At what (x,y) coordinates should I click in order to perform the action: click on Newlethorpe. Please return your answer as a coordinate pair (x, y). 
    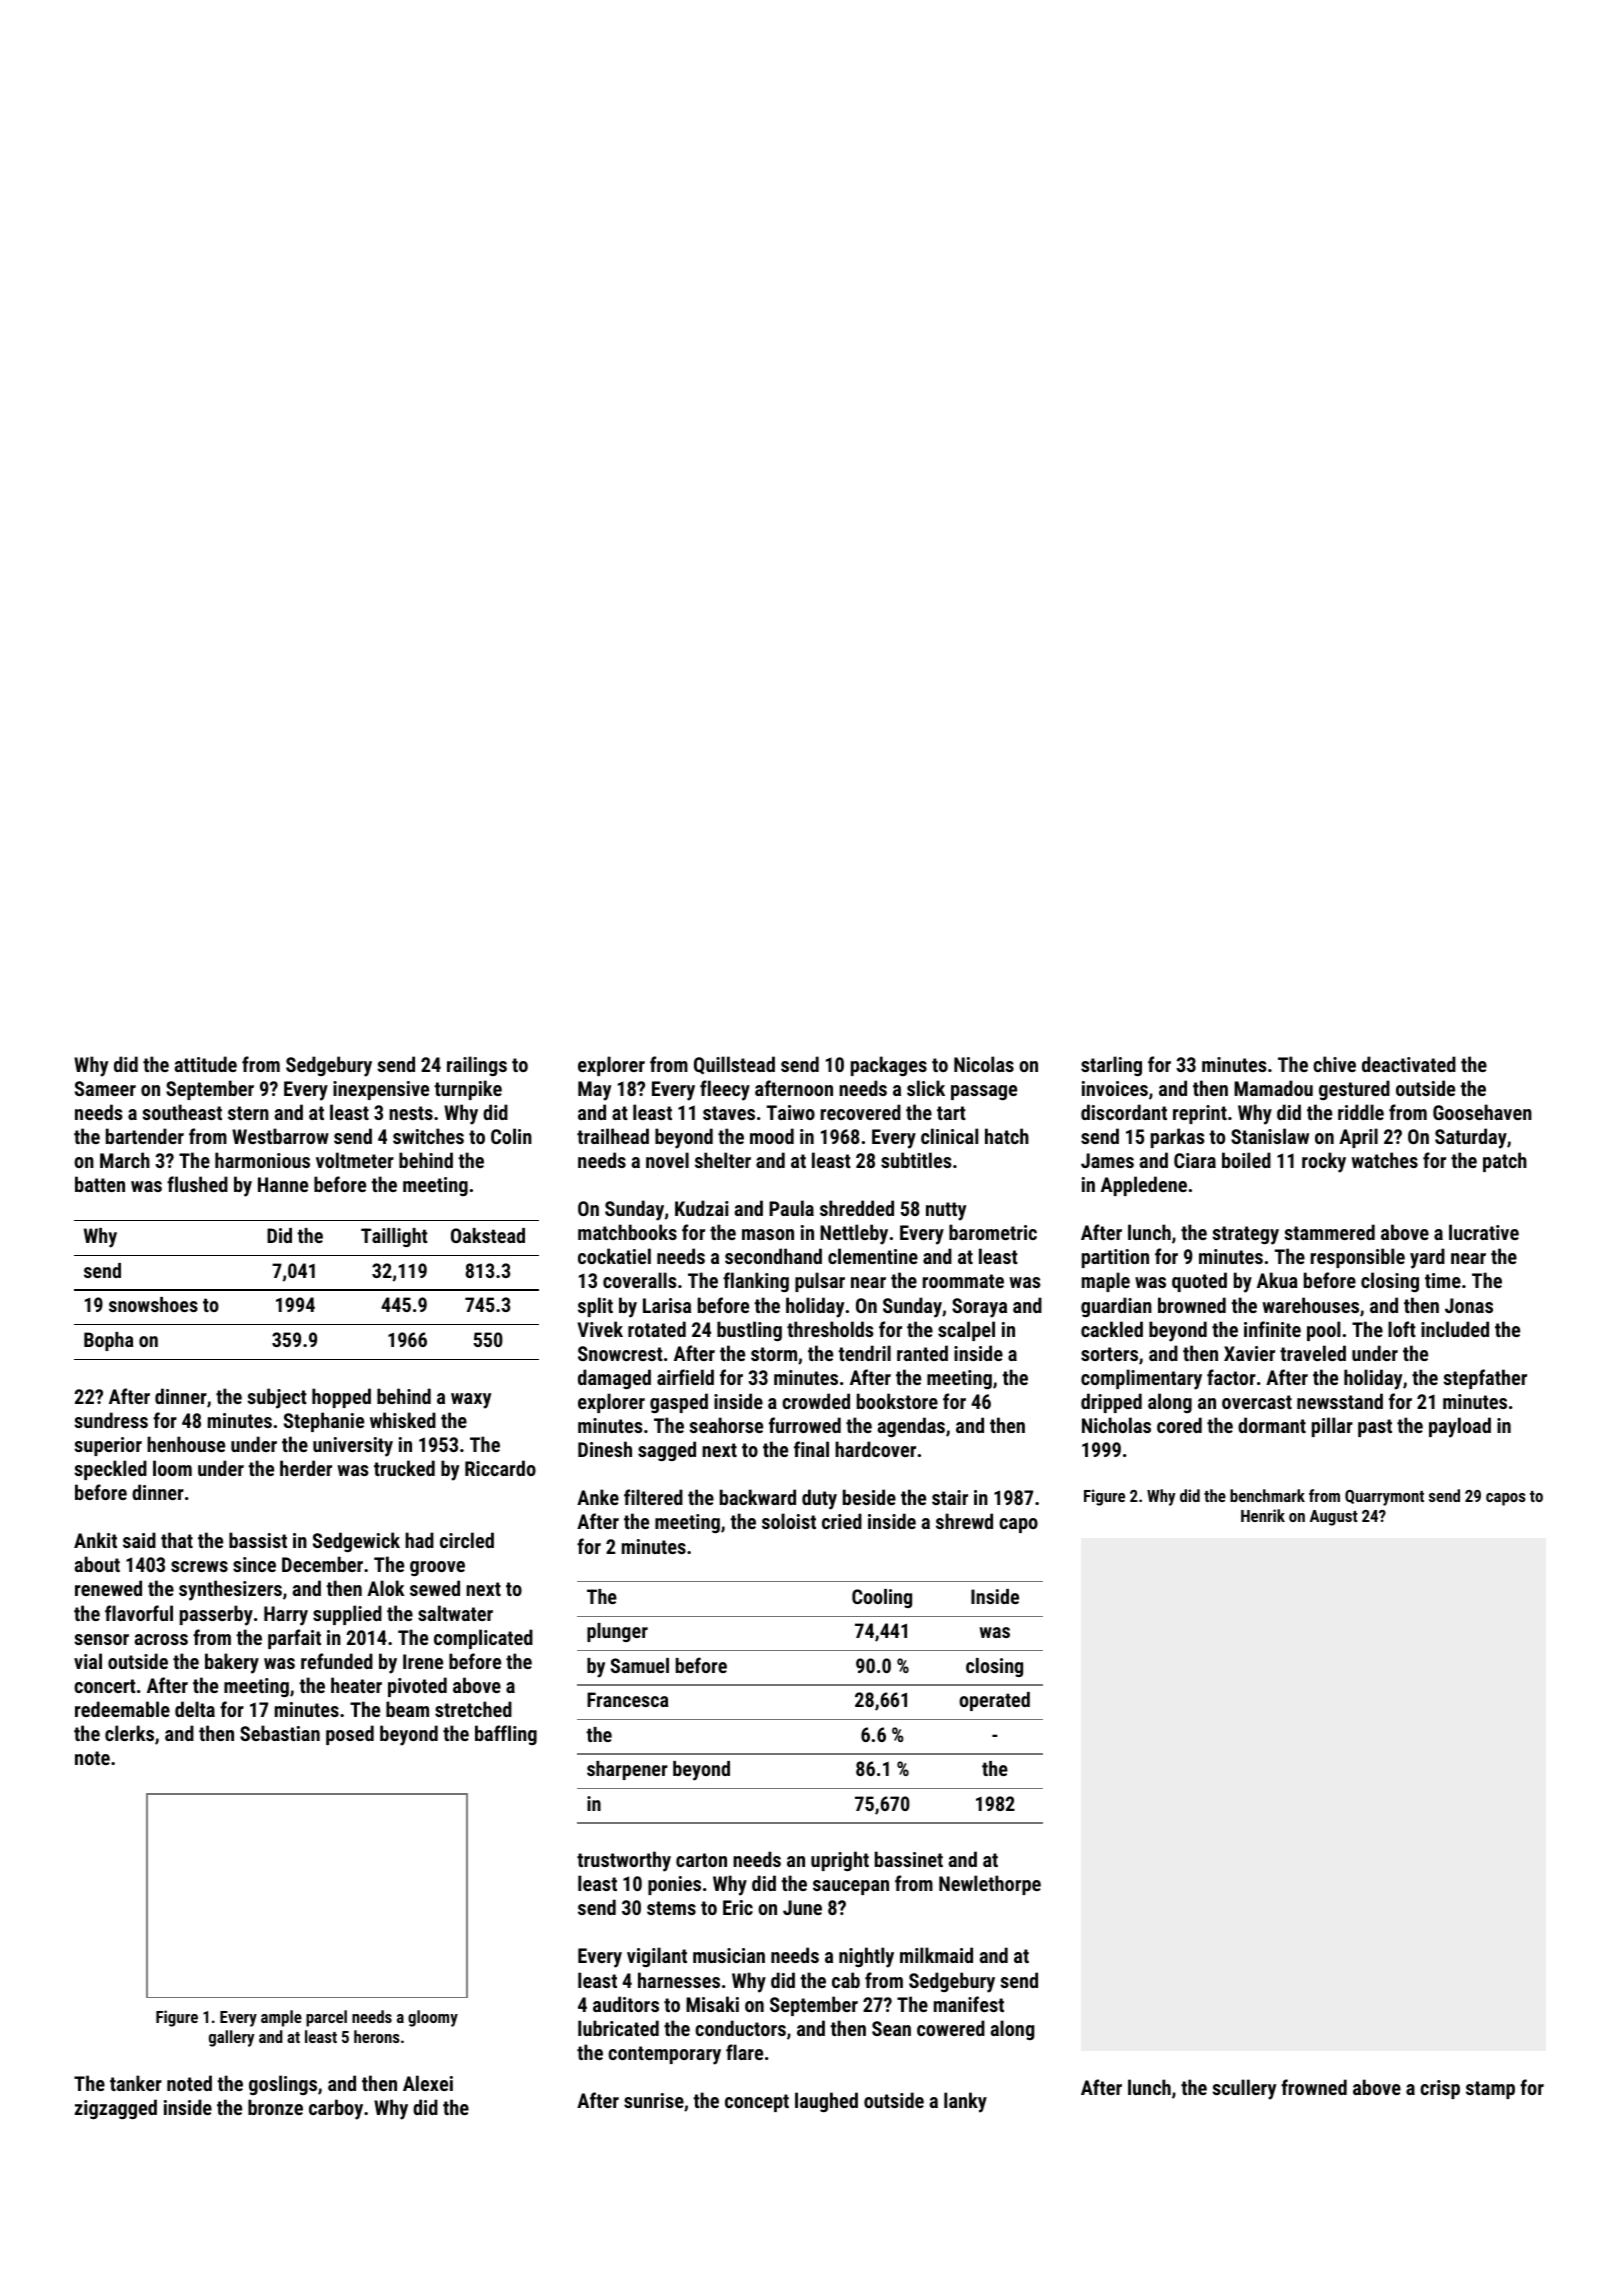
    Looking at the image, I should click on (990, 1885).
